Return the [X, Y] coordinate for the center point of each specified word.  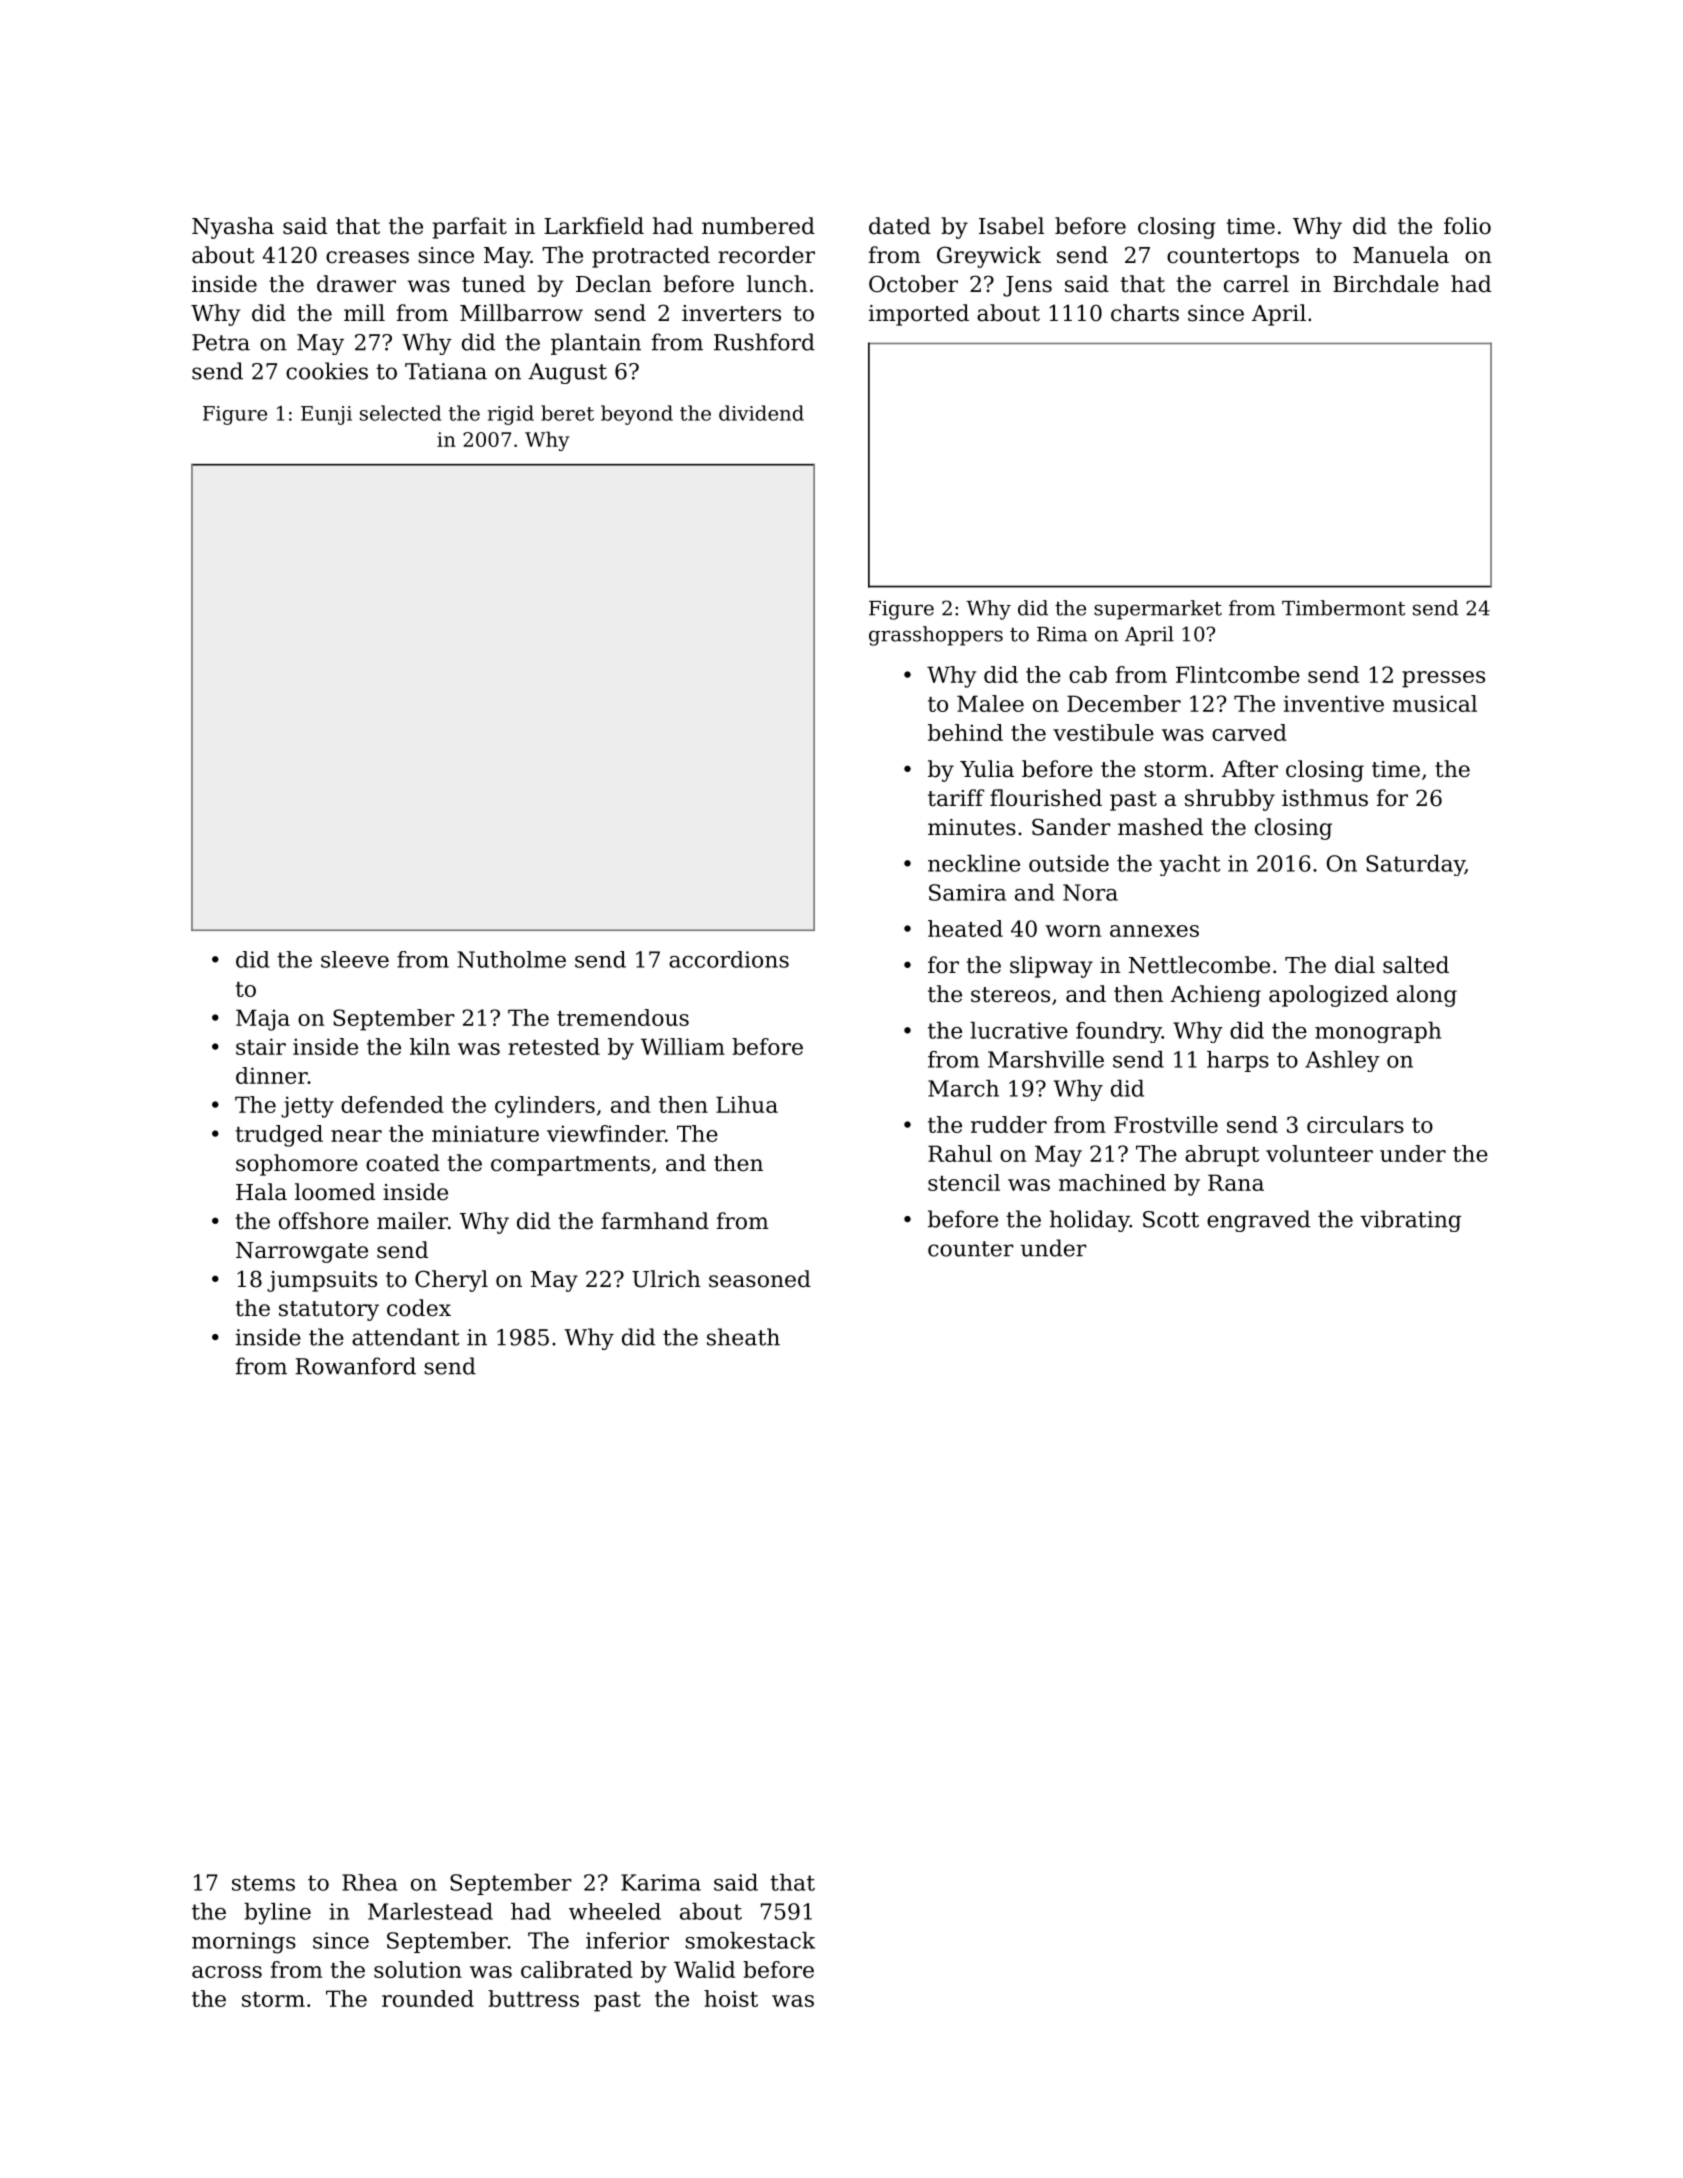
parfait [469, 228]
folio [1467, 226]
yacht [1190, 865]
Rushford [764, 342]
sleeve [355, 959]
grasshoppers [936, 636]
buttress [533, 1998]
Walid [704, 1969]
